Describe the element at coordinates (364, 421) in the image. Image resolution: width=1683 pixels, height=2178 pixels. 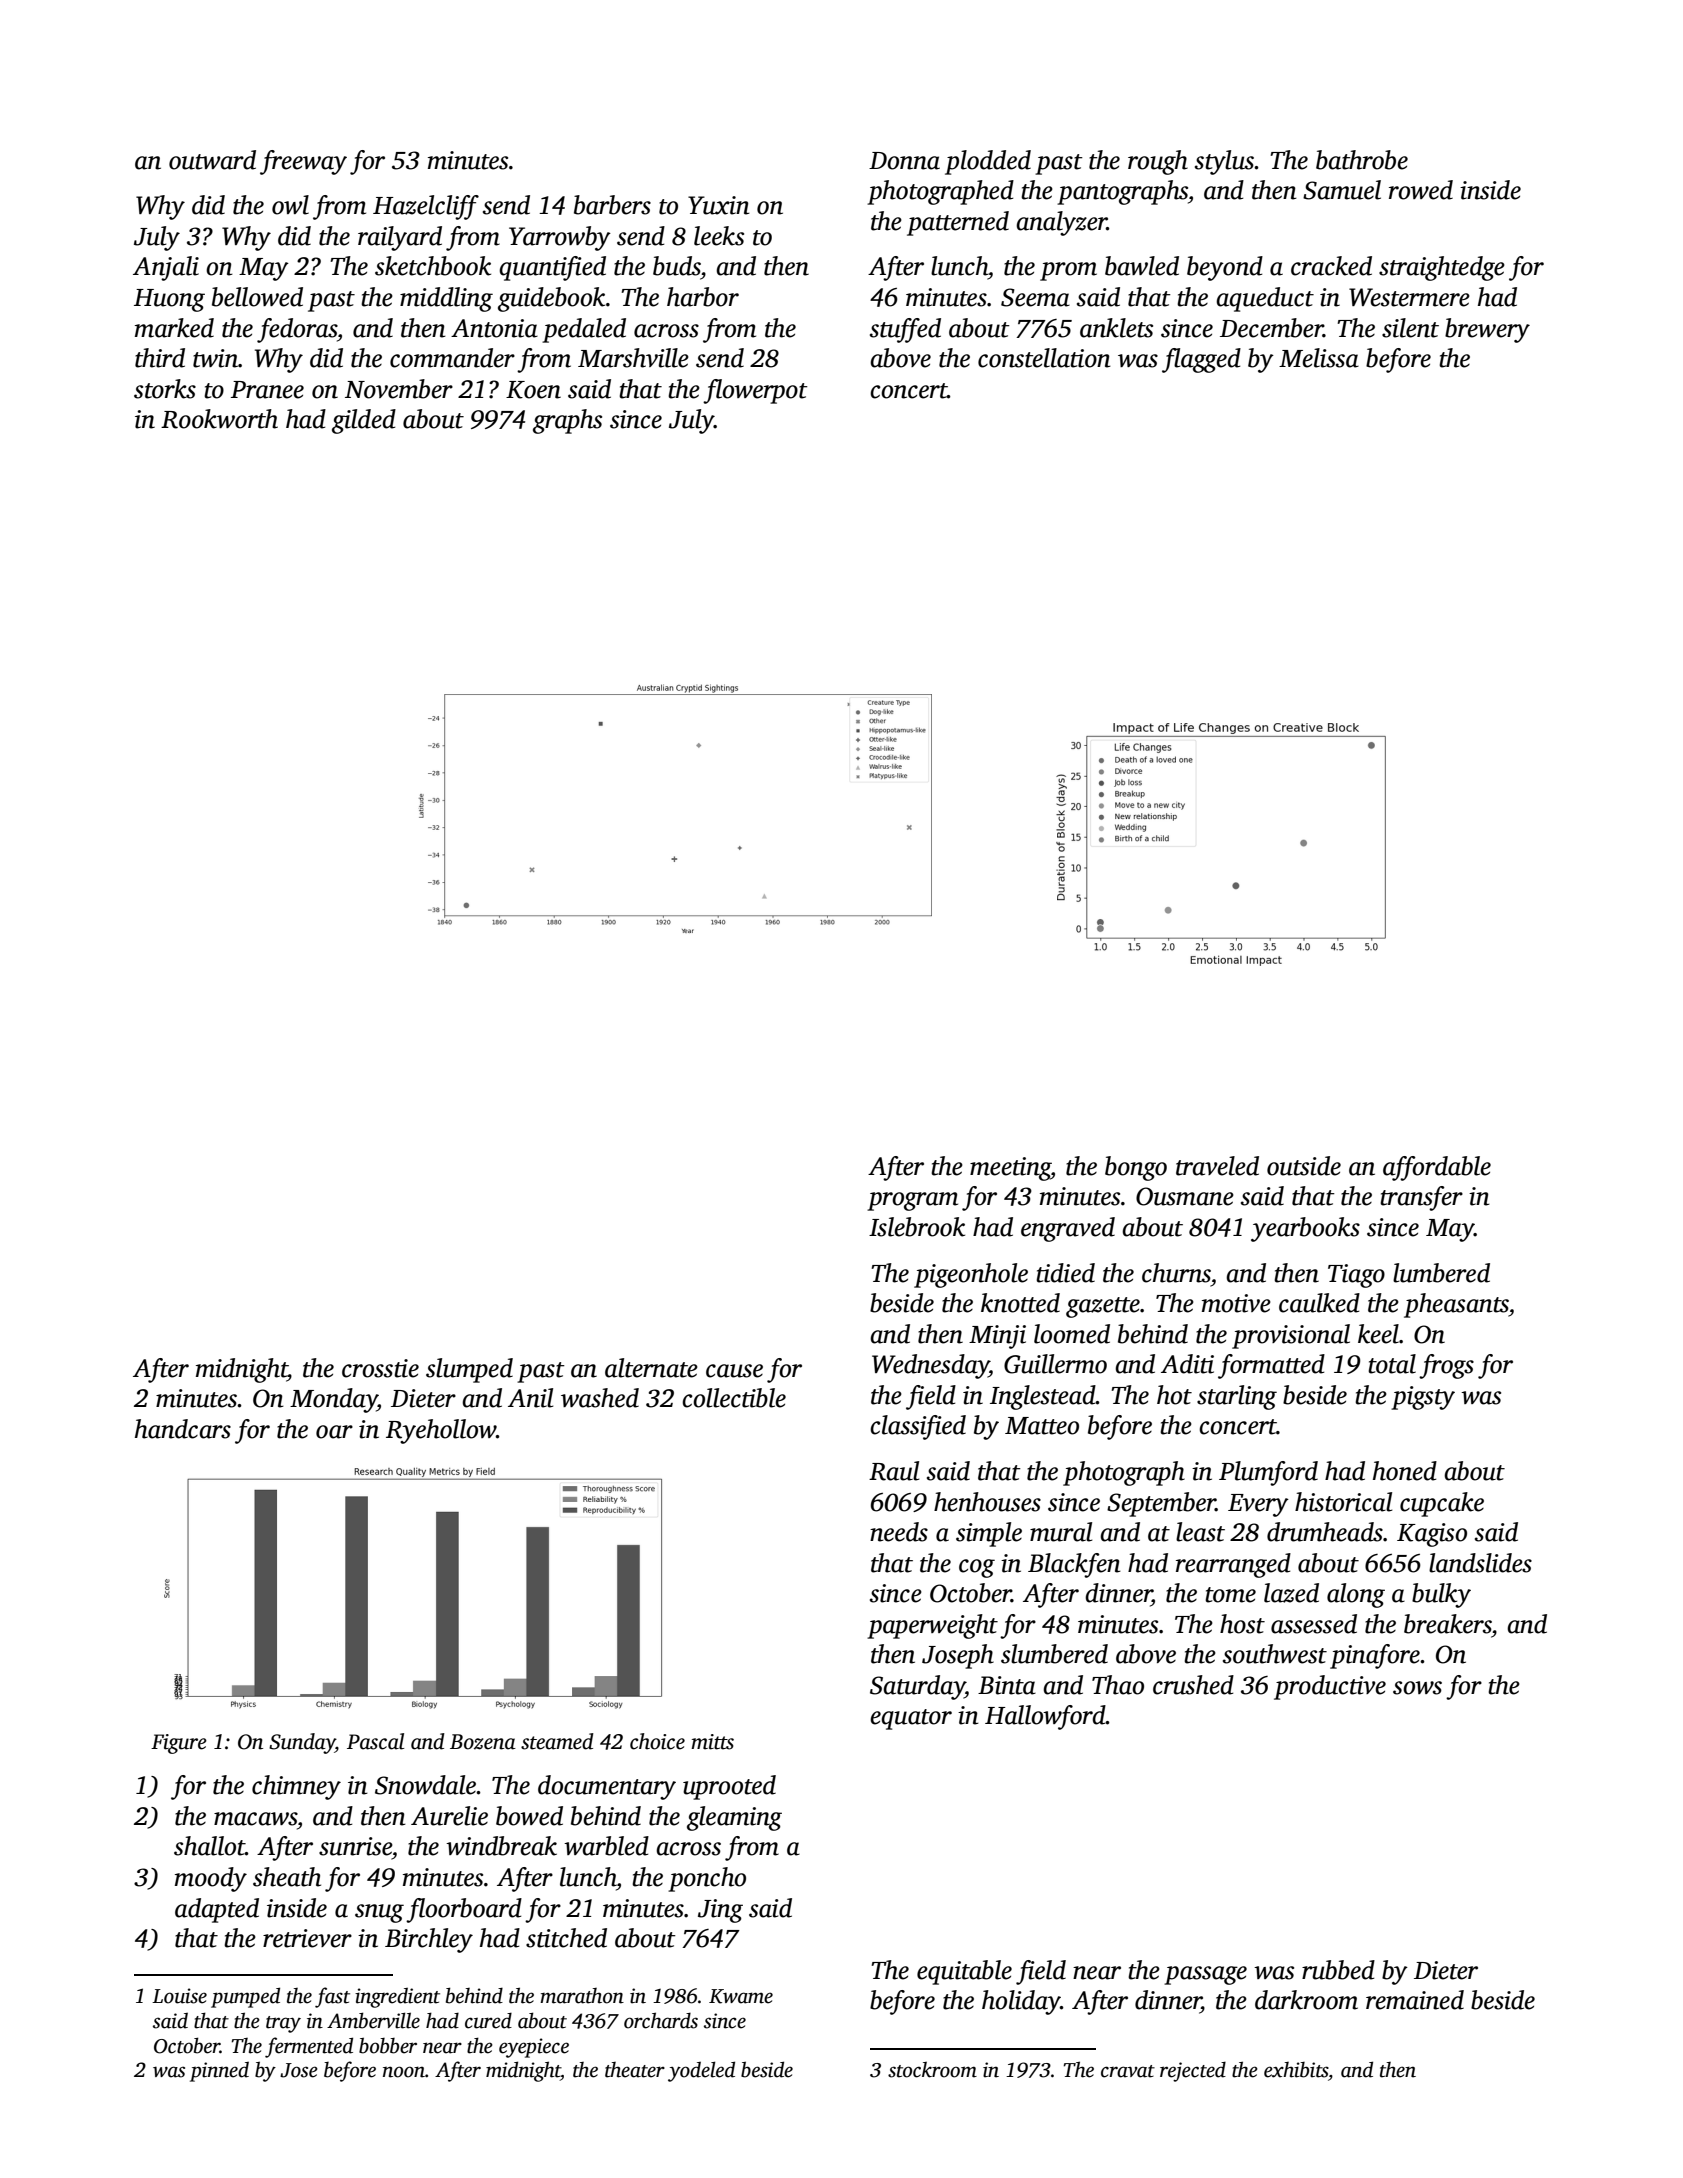
I see `gilded` at that location.
